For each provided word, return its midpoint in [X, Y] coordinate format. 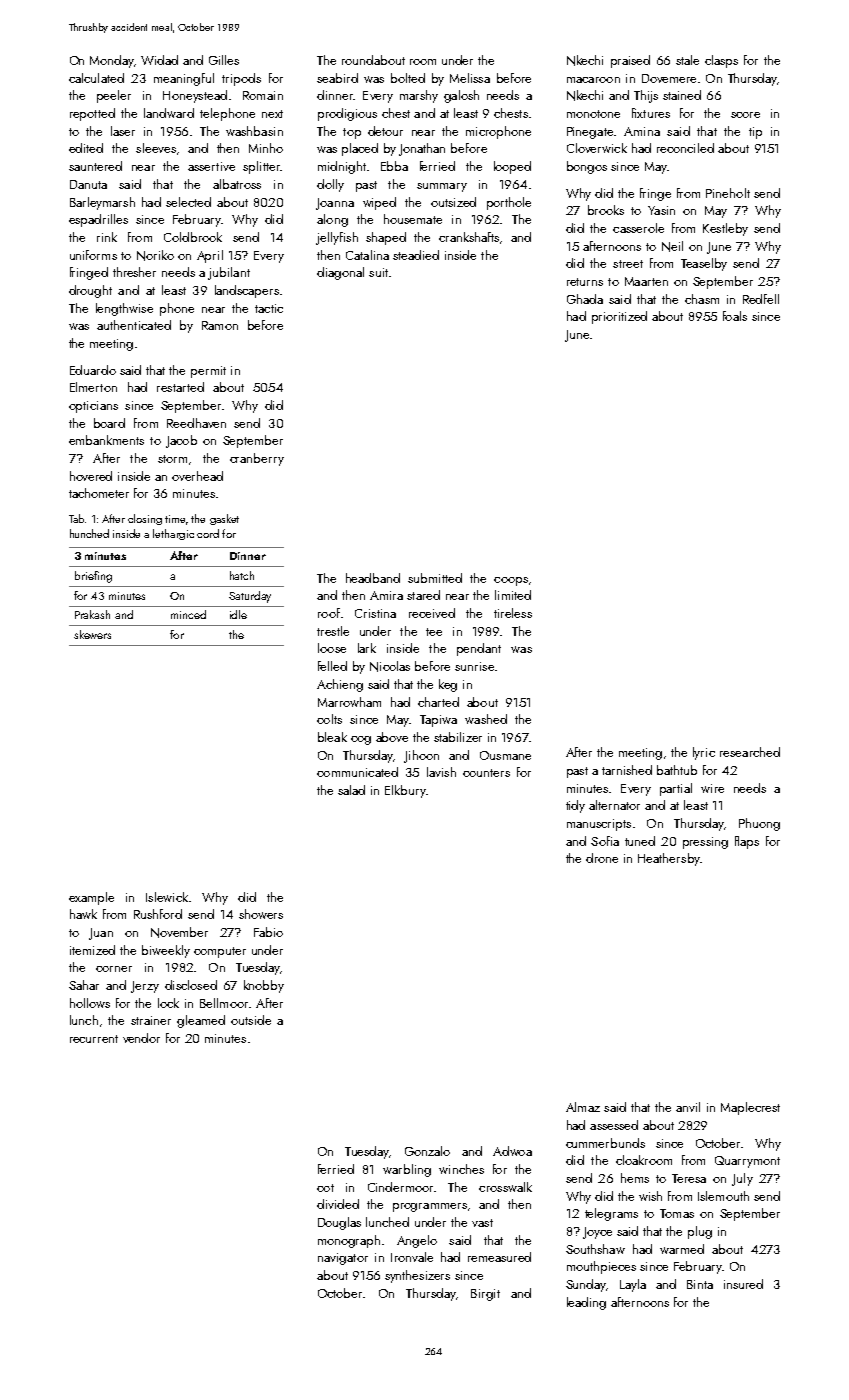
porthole [509, 203]
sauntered [95, 166]
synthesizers [417, 1276]
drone [602, 858]
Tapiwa [438, 721]
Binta [700, 1284]
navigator [343, 1259]
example [91, 898]
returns [585, 282]
